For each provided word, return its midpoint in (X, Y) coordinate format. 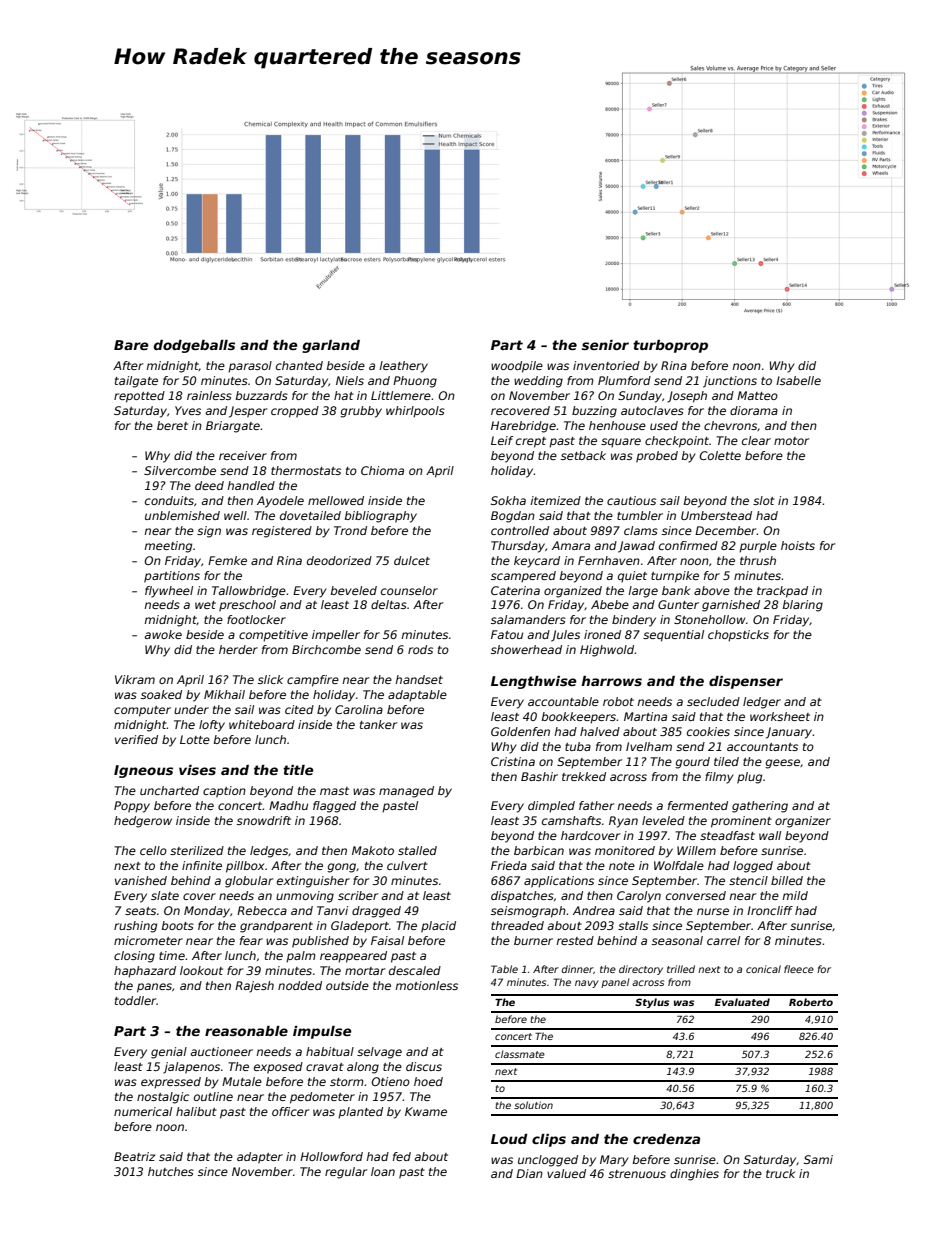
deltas (389, 604)
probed (657, 457)
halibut (196, 1111)
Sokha (508, 500)
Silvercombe (180, 470)
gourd (692, 763)
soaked (161, 694)
